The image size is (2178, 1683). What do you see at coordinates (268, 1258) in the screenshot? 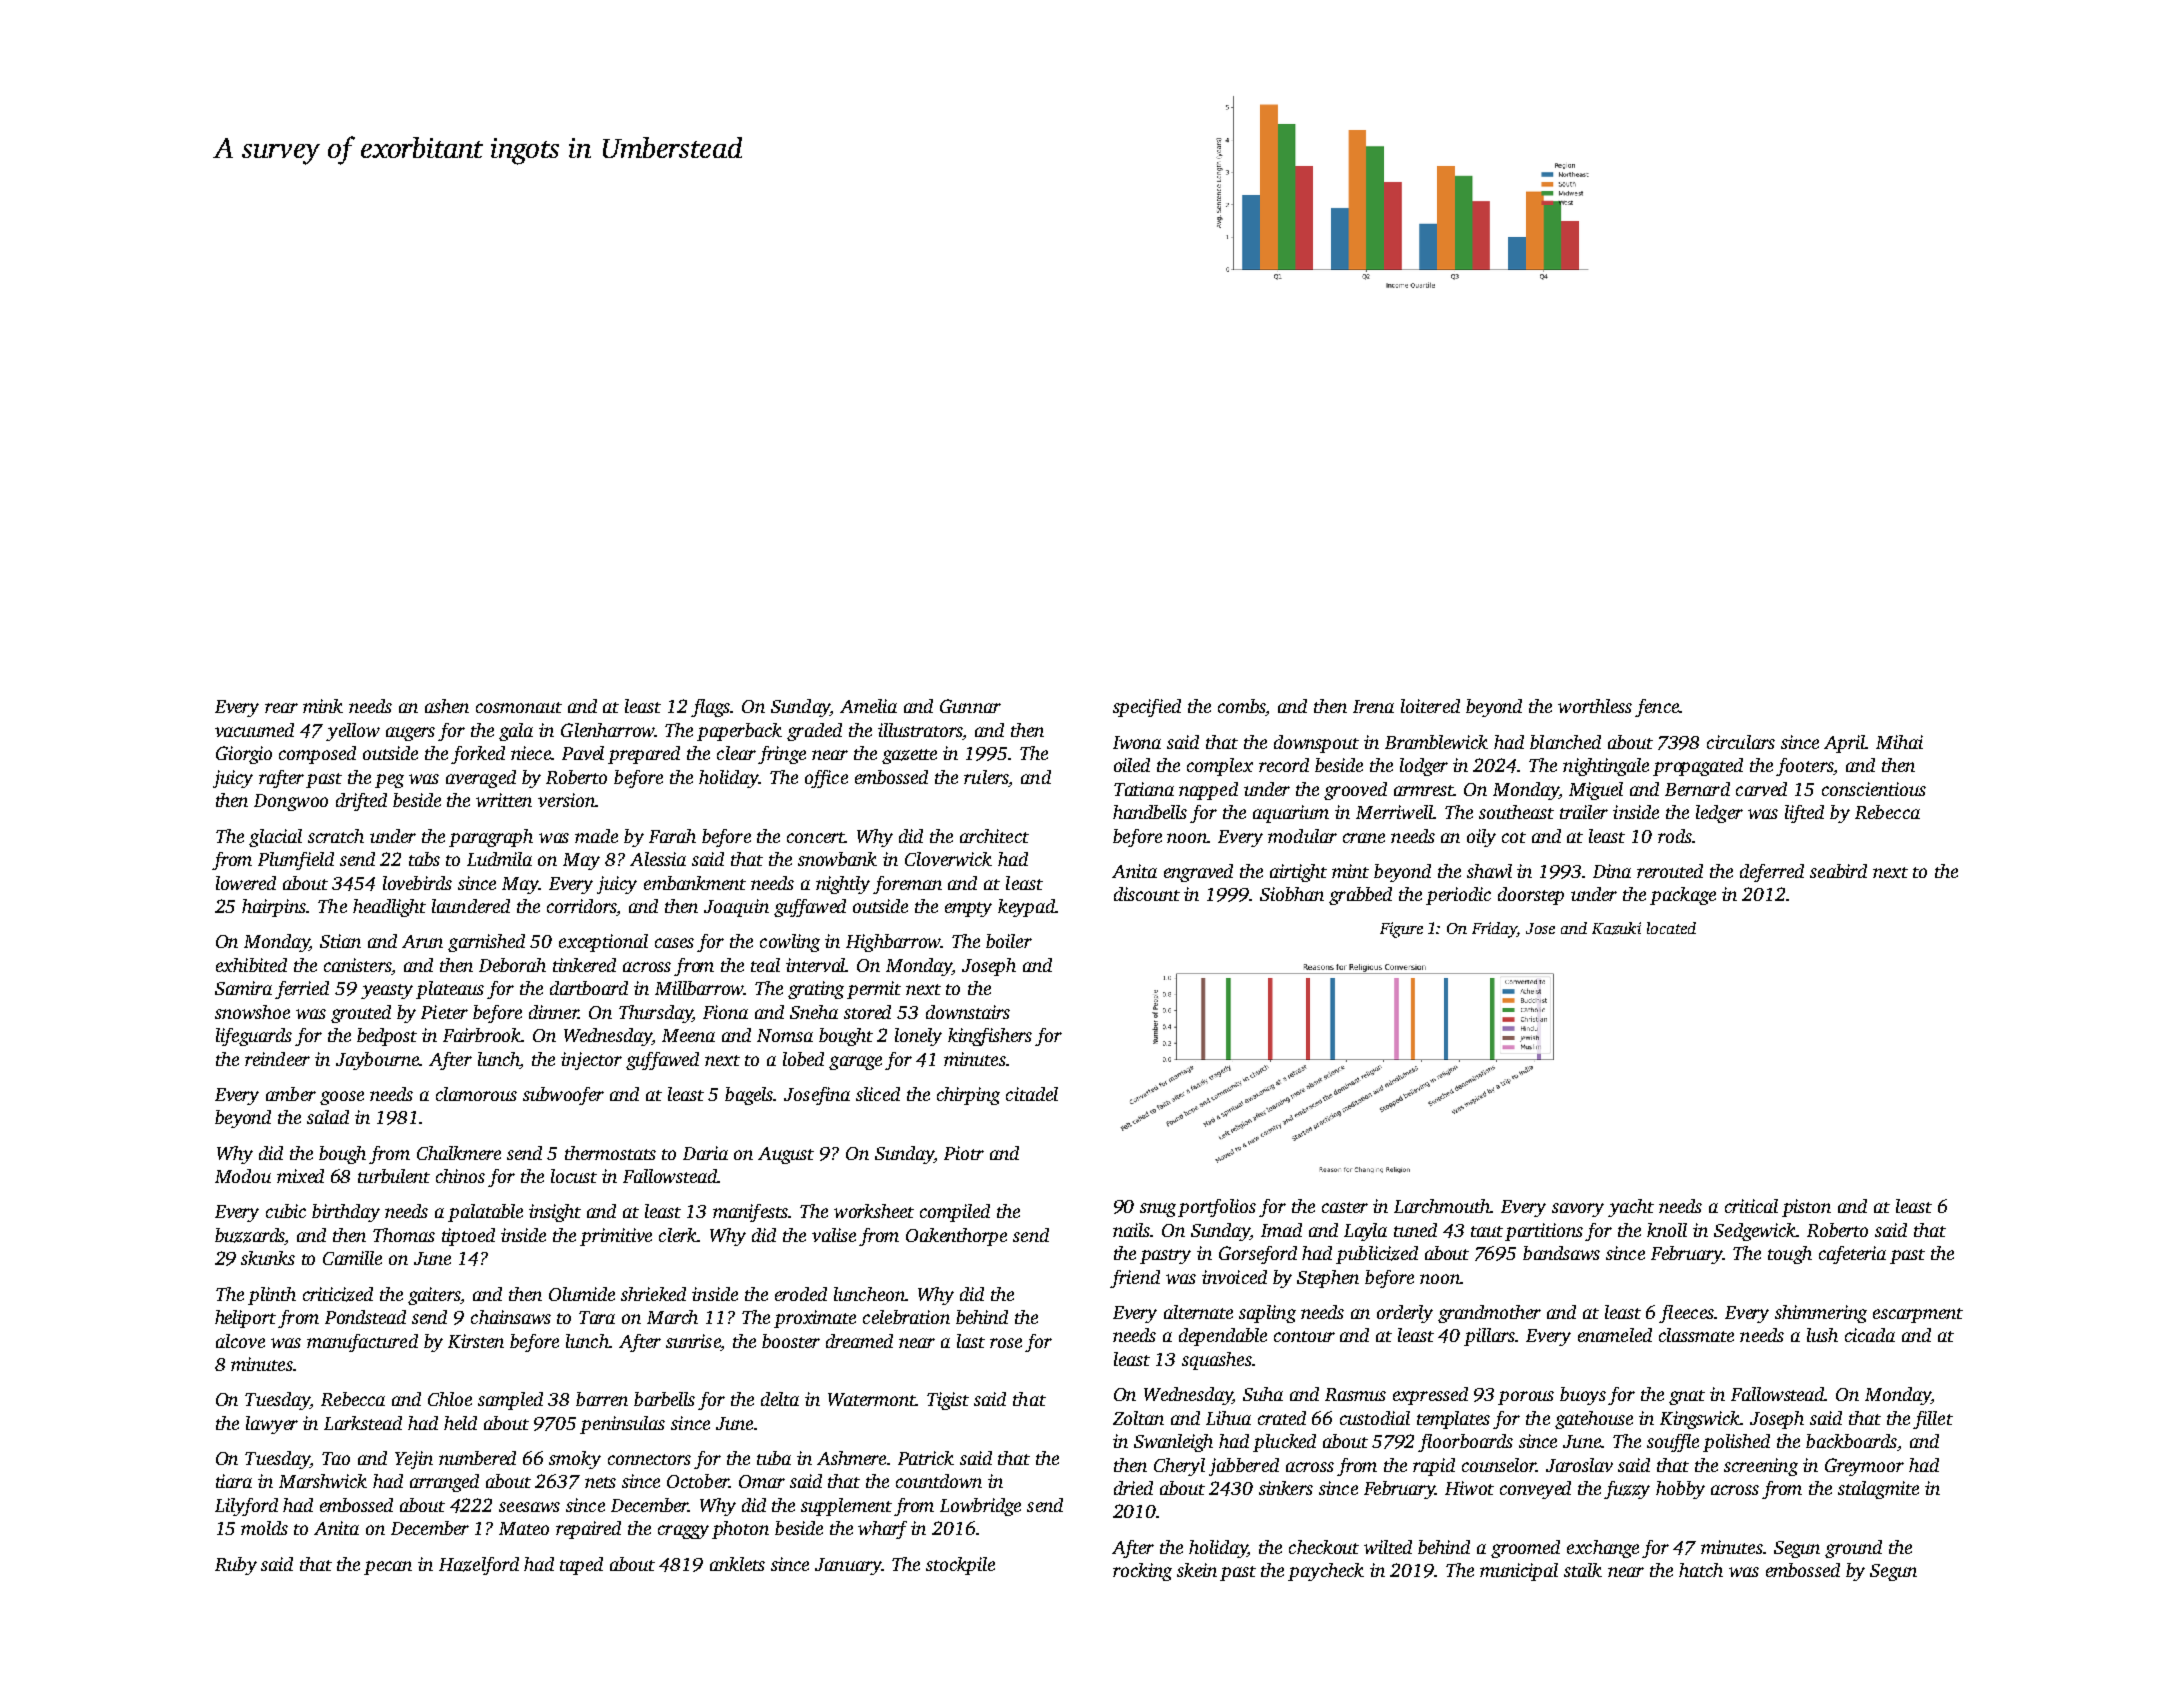
I see `skunks` at bounding box center [268, 1258].
